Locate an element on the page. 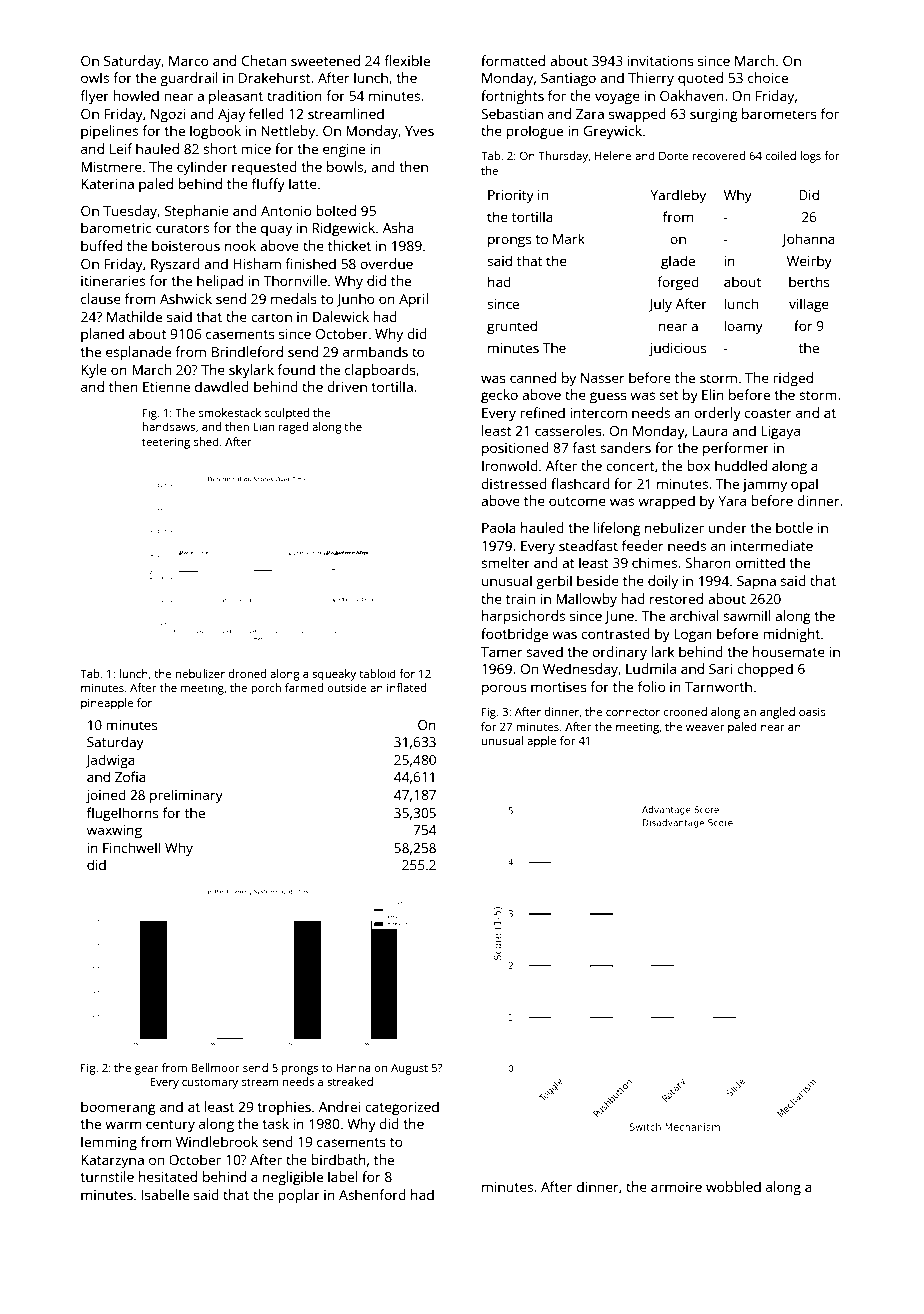 This image has width=924, height=1314. esplanade is located at coordinates (138, 353).
